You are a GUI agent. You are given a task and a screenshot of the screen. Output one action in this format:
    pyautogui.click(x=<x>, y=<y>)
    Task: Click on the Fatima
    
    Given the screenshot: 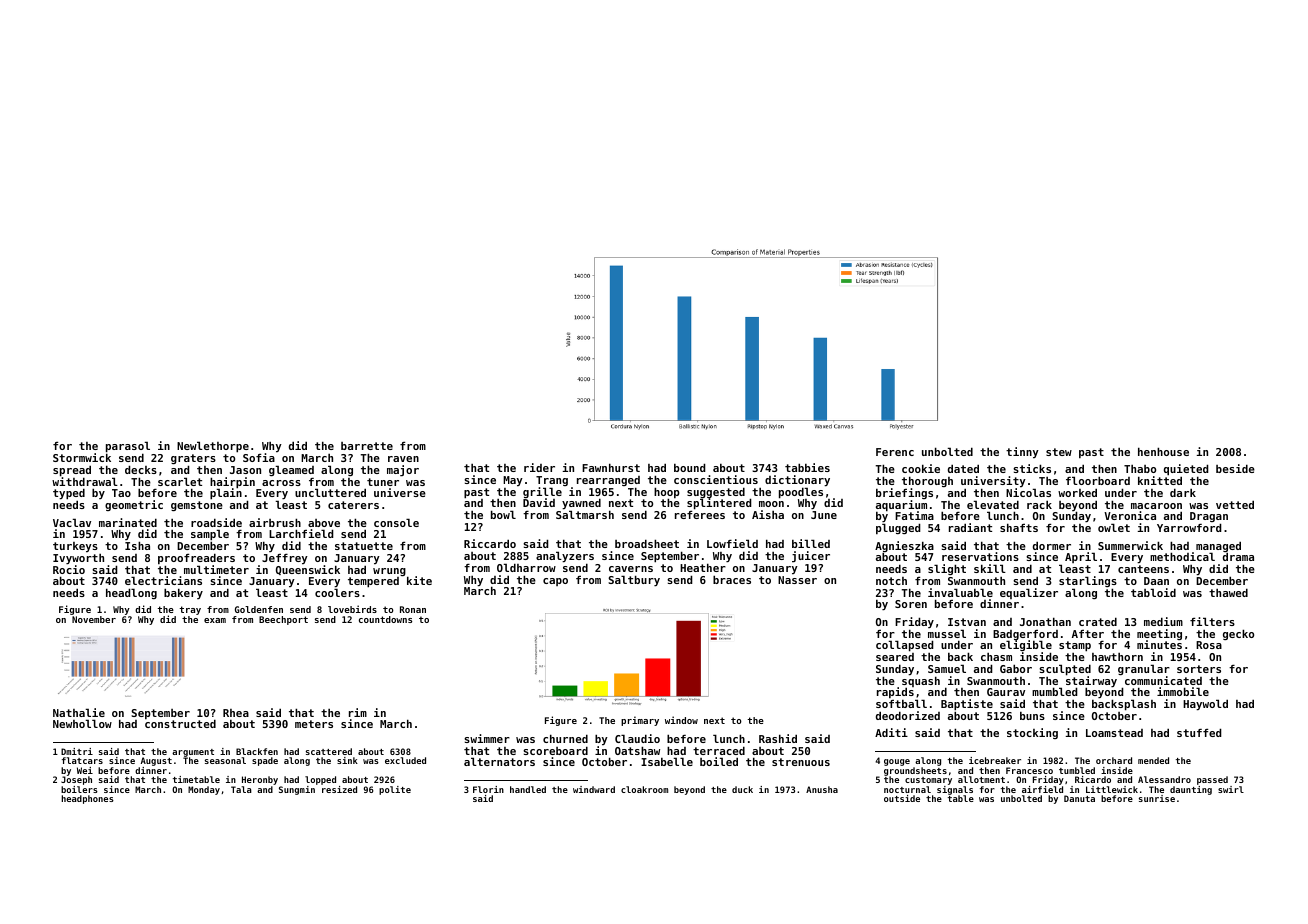 What is the action you would take?
    pyautogui.click(x=914, y=515)
